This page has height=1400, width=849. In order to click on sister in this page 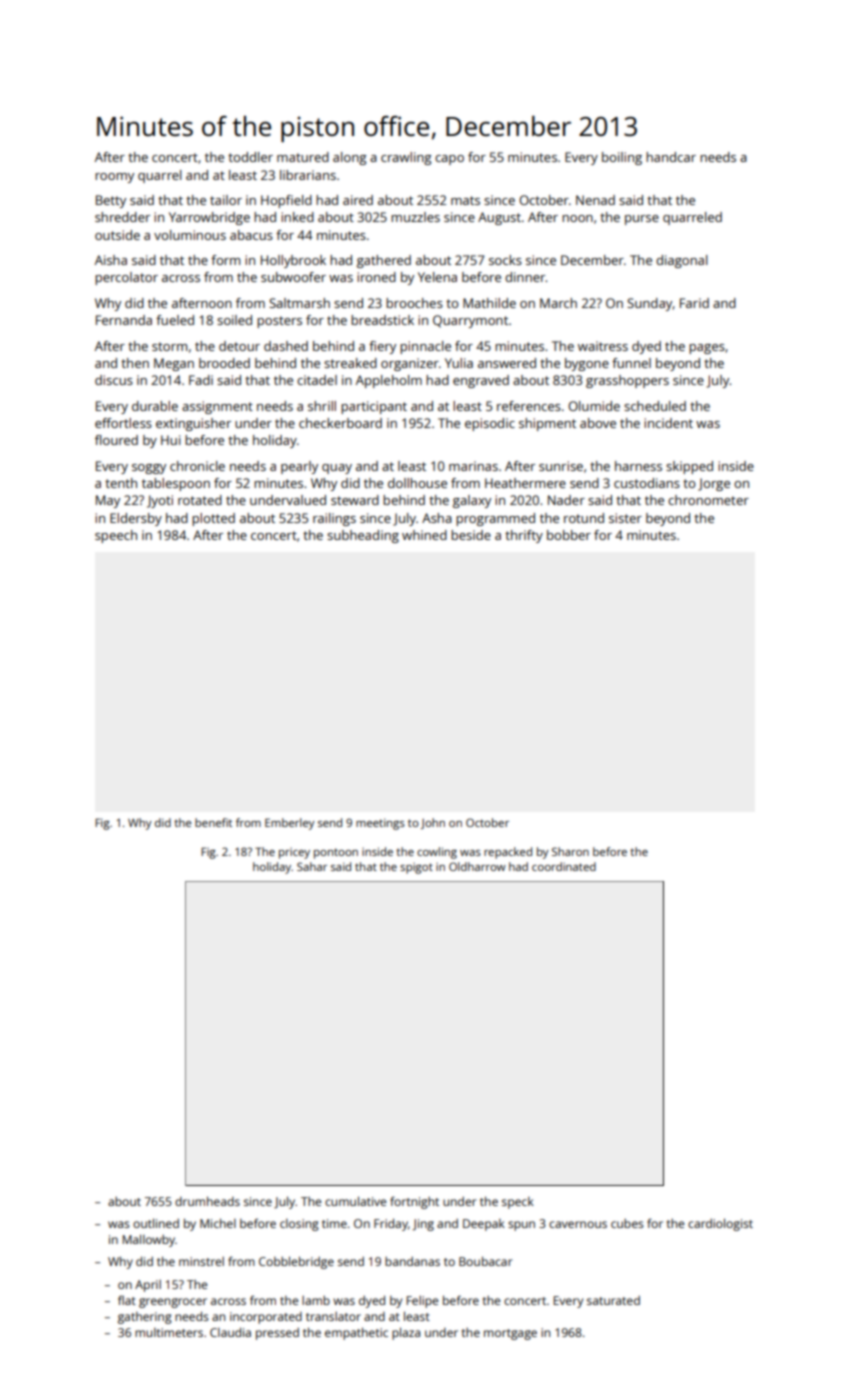, I will do `click(625, 518)`.
